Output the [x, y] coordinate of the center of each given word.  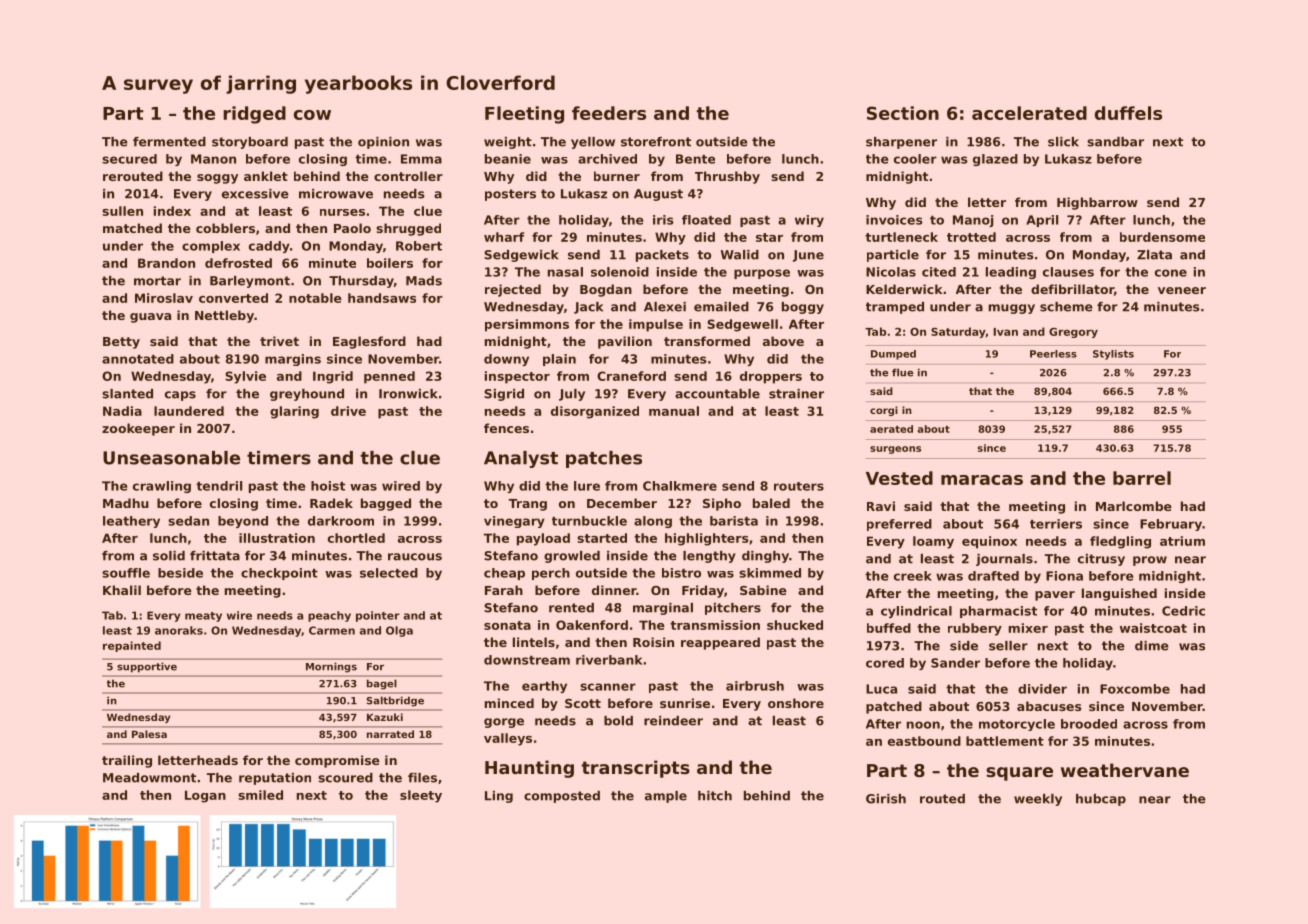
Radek [331, 503]
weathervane [1125, 770]
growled [572, 557]
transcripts [635, 769]
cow [312, 115]
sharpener [901, 143]
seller [1008, 646]
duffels [1128, 113]
